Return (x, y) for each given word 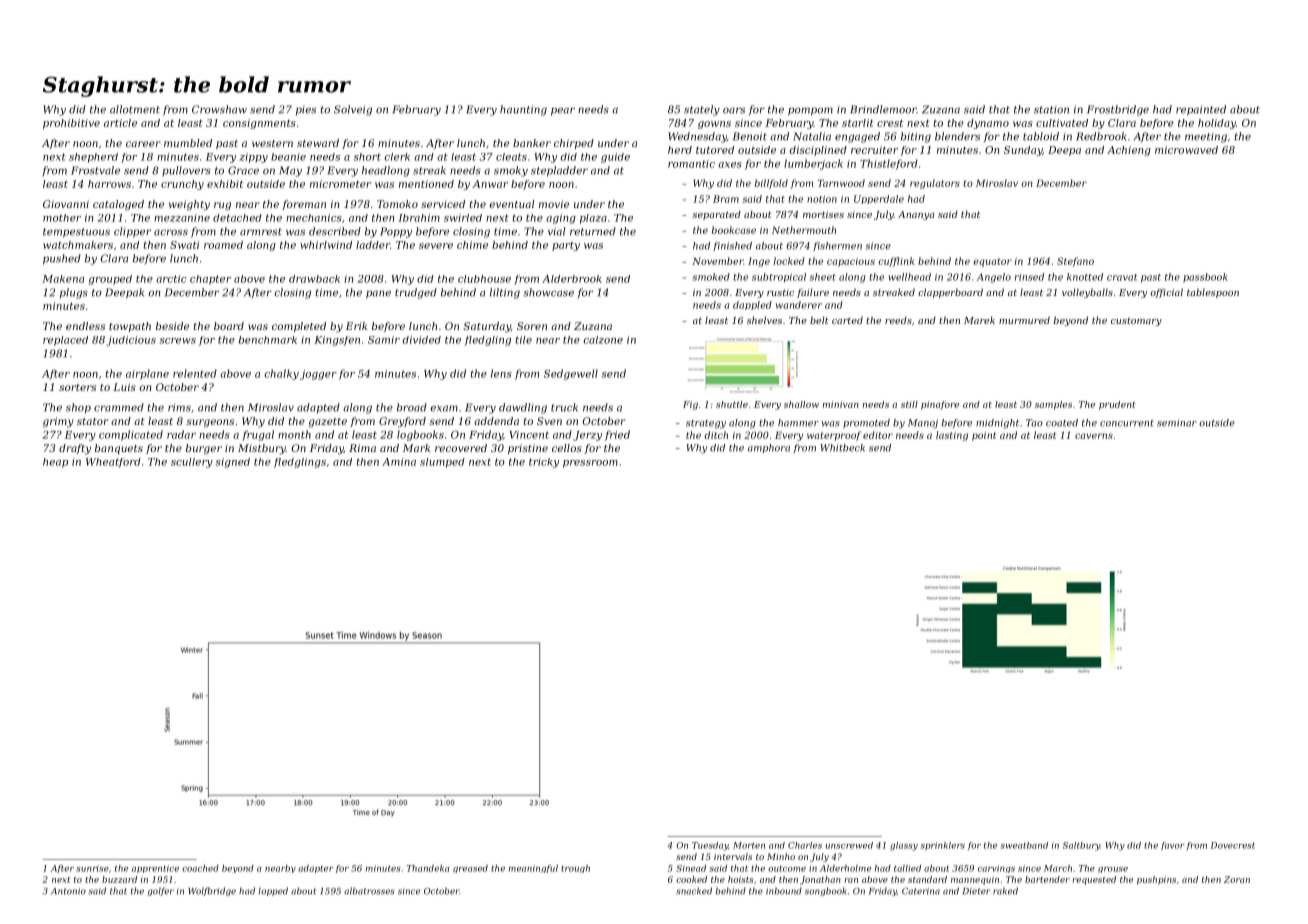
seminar (1177, 423)
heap (55, 463)
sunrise (92, 868)
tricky (544, 463)
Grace (243, 170)
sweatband (1024, 845)
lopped (273, 891)
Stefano (1075, 262)
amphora (769, 448)
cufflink (896, 262)
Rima (362, 448)
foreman (304, 205)
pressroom (590, 464)
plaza (593, 219)
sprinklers (943, 846)
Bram (726, 199)
